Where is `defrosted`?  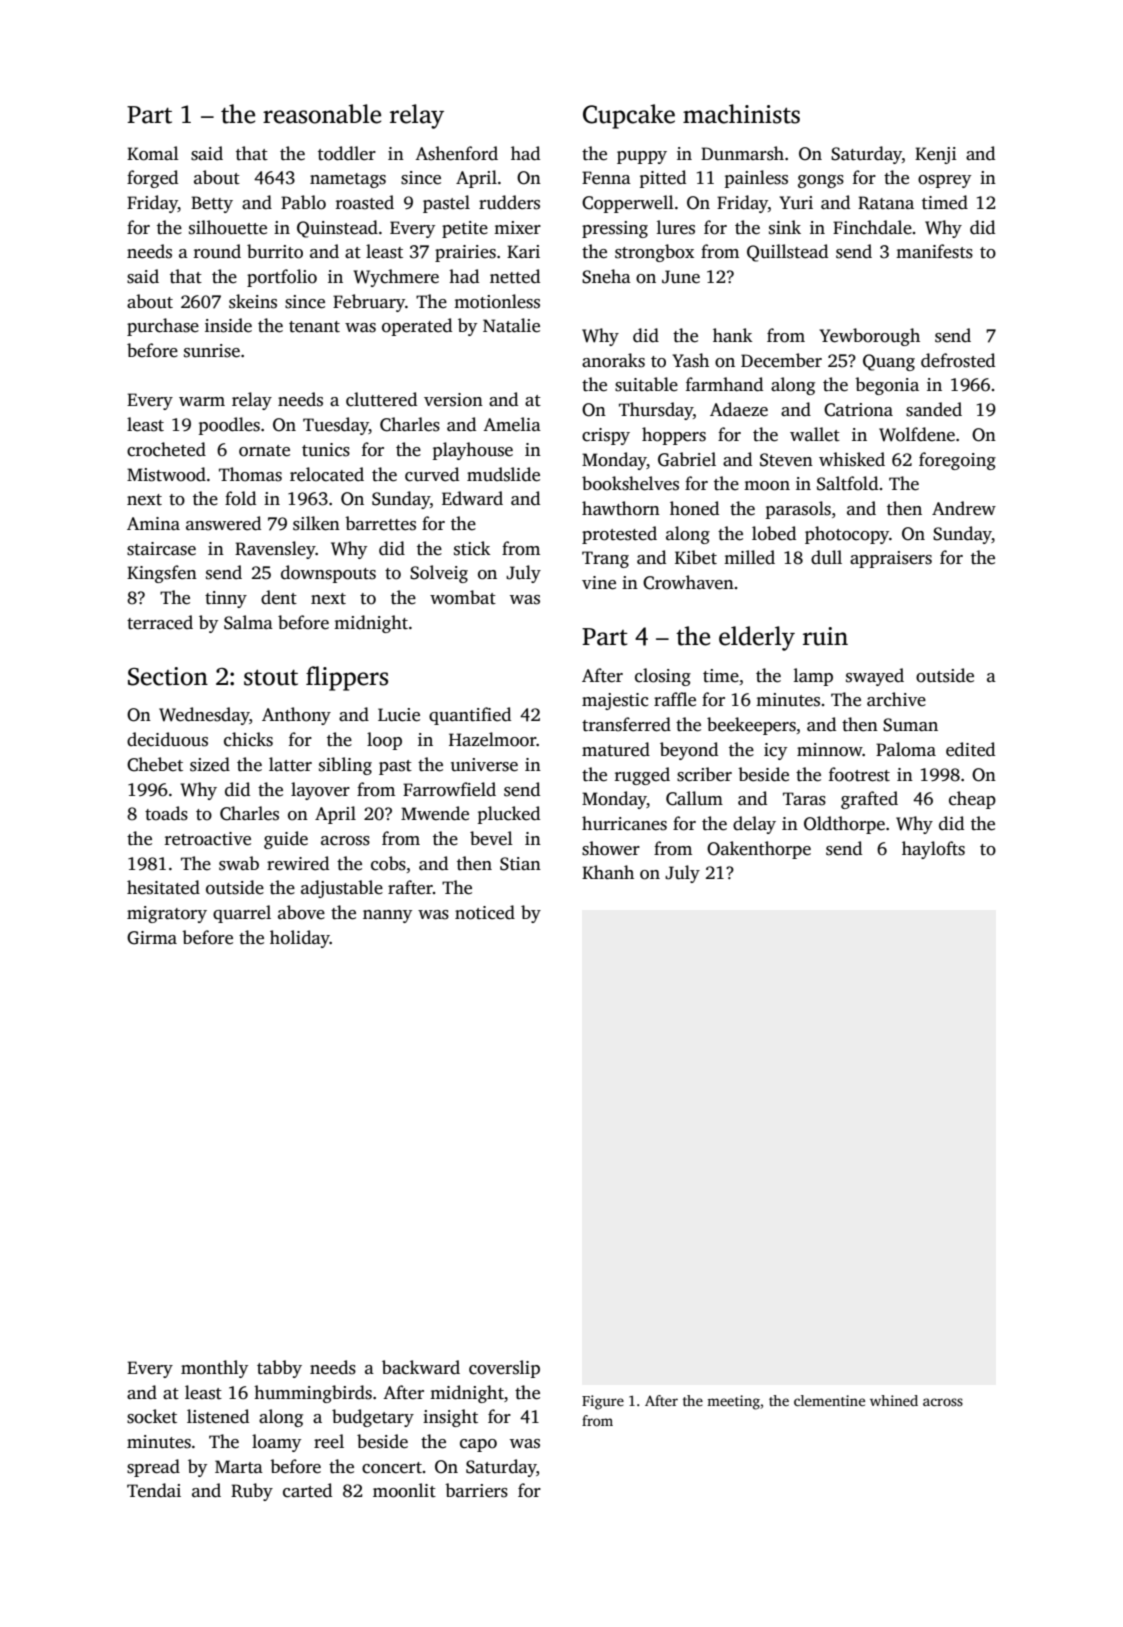 defrosted is located at coordinates (958, 360).
